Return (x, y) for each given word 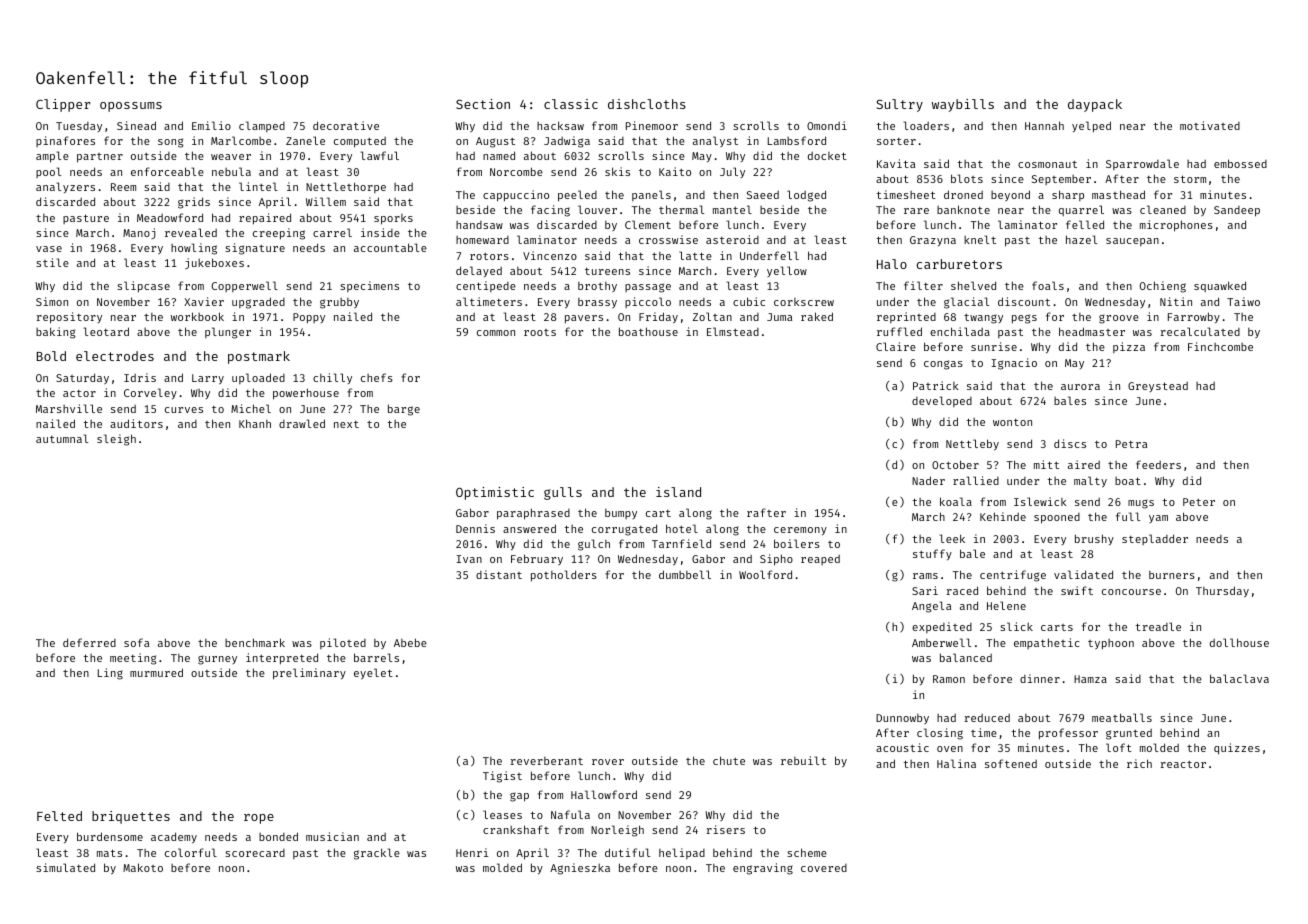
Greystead (1158, 387)
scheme (807, 852)
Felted (59, 816)
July (732, 172)
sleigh (116, 440)
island (678, 492)
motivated (1210, 125)
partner (100, 158)
